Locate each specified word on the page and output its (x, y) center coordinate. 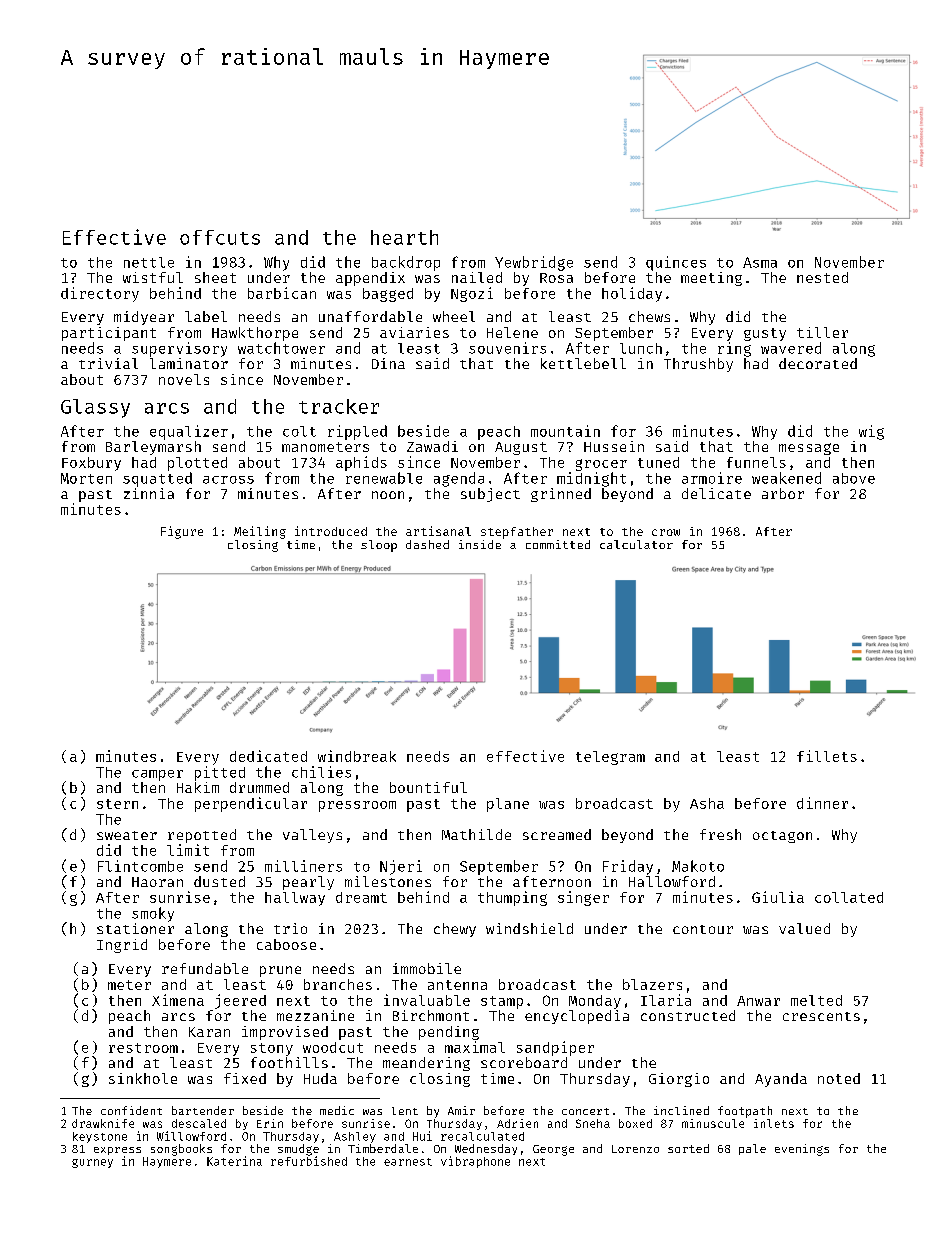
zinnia (149, 493)
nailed (477, 277)
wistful (153, 277)
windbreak (357, 756)
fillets (827, 756)
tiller (822, 332)
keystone (100, 1137)
